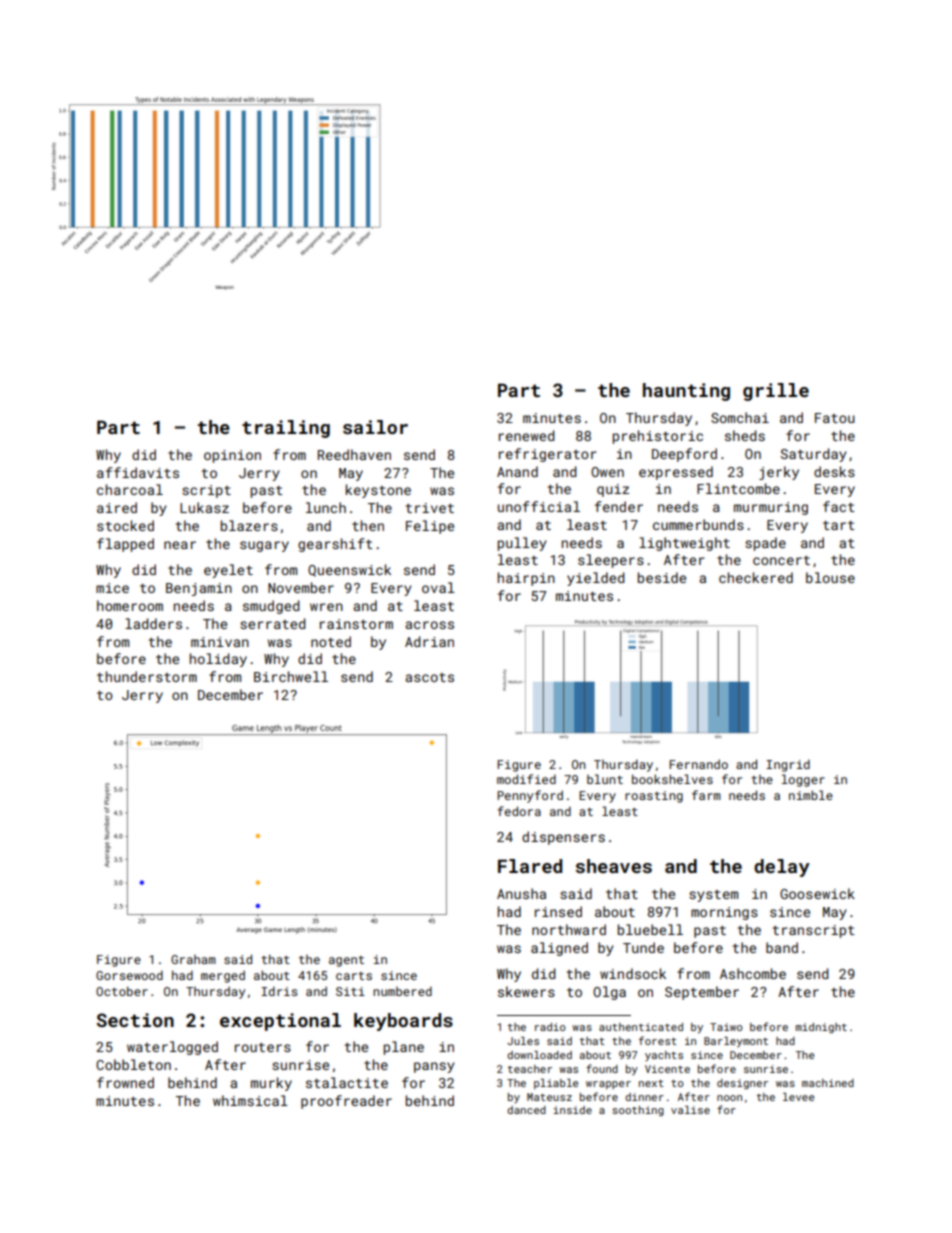 The height and width of the page is (1233, 952). I want to click on fedora, so click(519, 811).
